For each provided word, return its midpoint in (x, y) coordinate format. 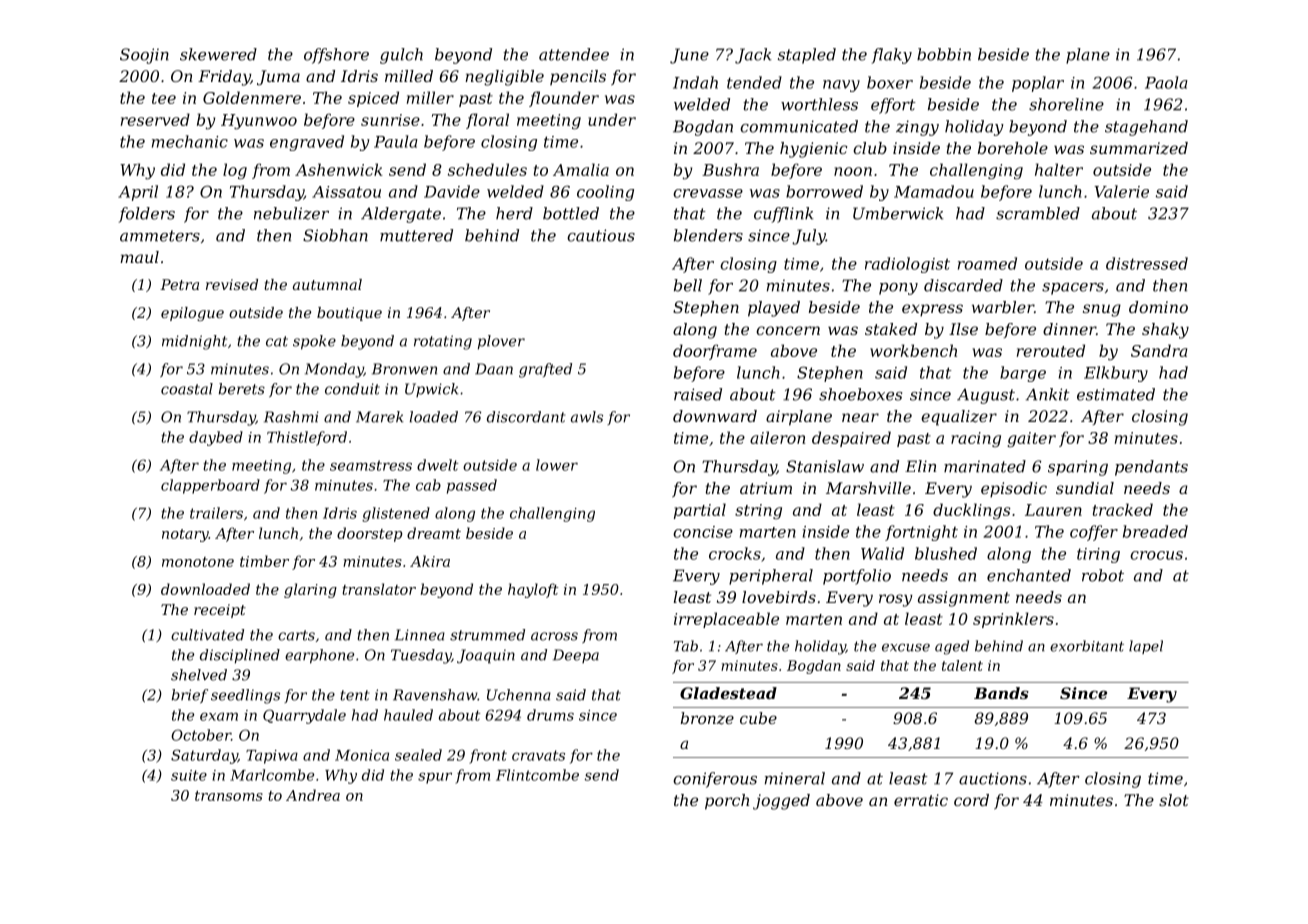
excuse (906, 647)
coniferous (715, 780)
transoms (229, 796)
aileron (777, 437)
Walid (882, 553)
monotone (198, 562)
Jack (753, 56)
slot (1174, 800)
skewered (218, 54)
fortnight (921, 533)
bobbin (944, 54)
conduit (352, 389)
